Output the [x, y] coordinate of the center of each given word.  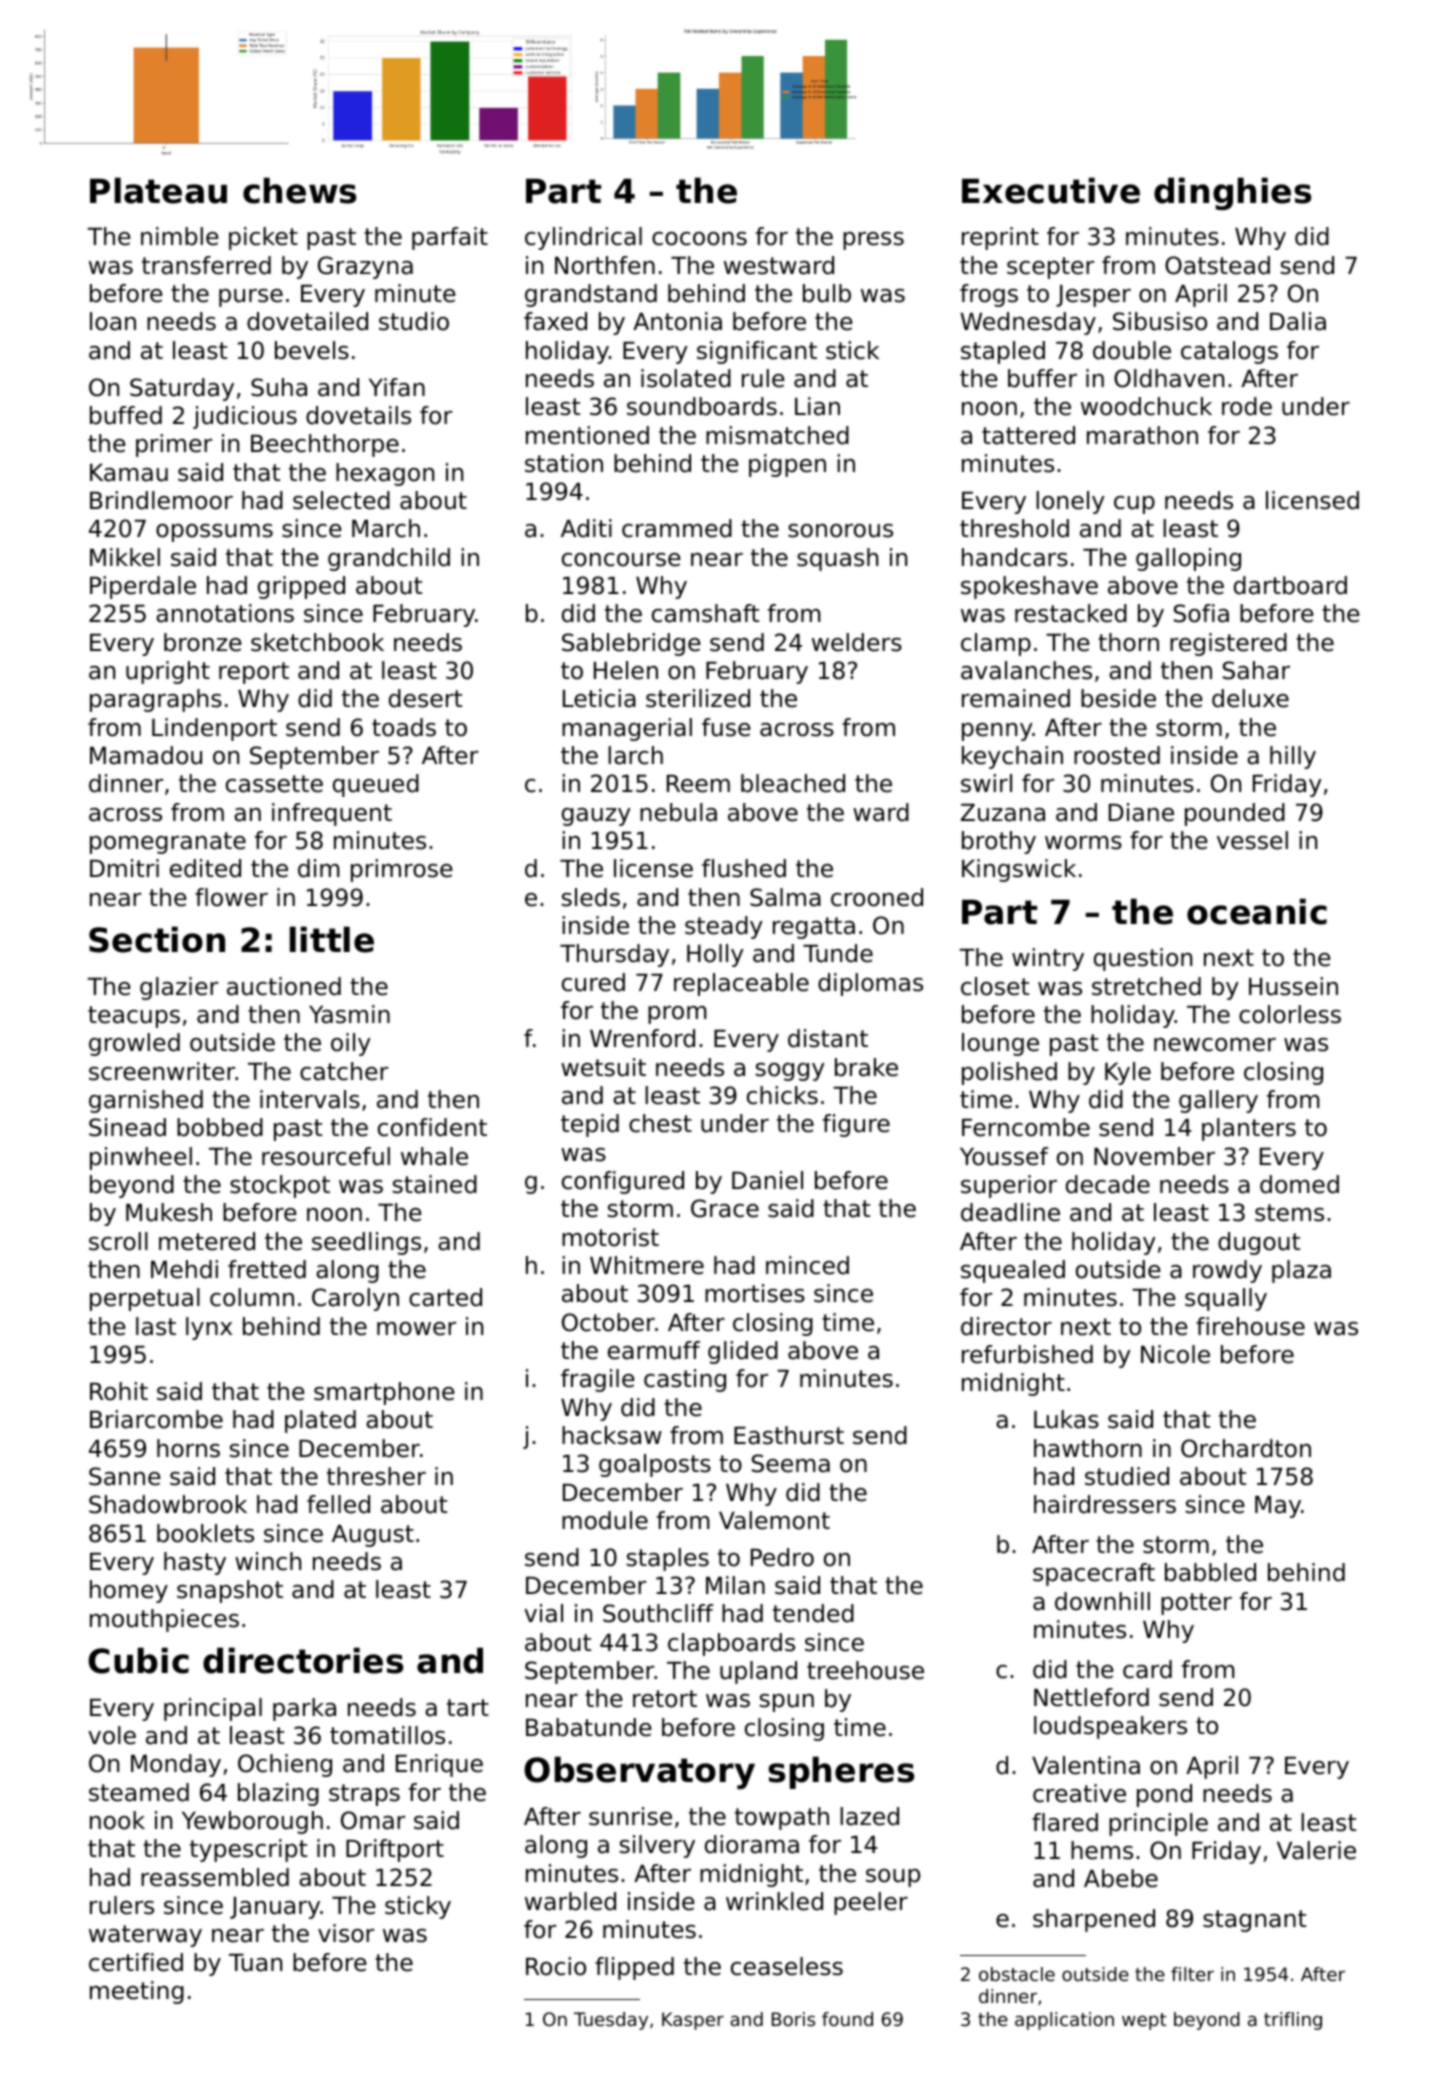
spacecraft [1094, 1574]
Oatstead [1217, 265]
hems [1102, 1850]
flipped [634, 1968]
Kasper [693, 2021]
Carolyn [355, 1299]
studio [414, 321]
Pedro [782, 1557]
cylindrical [583, 238]
